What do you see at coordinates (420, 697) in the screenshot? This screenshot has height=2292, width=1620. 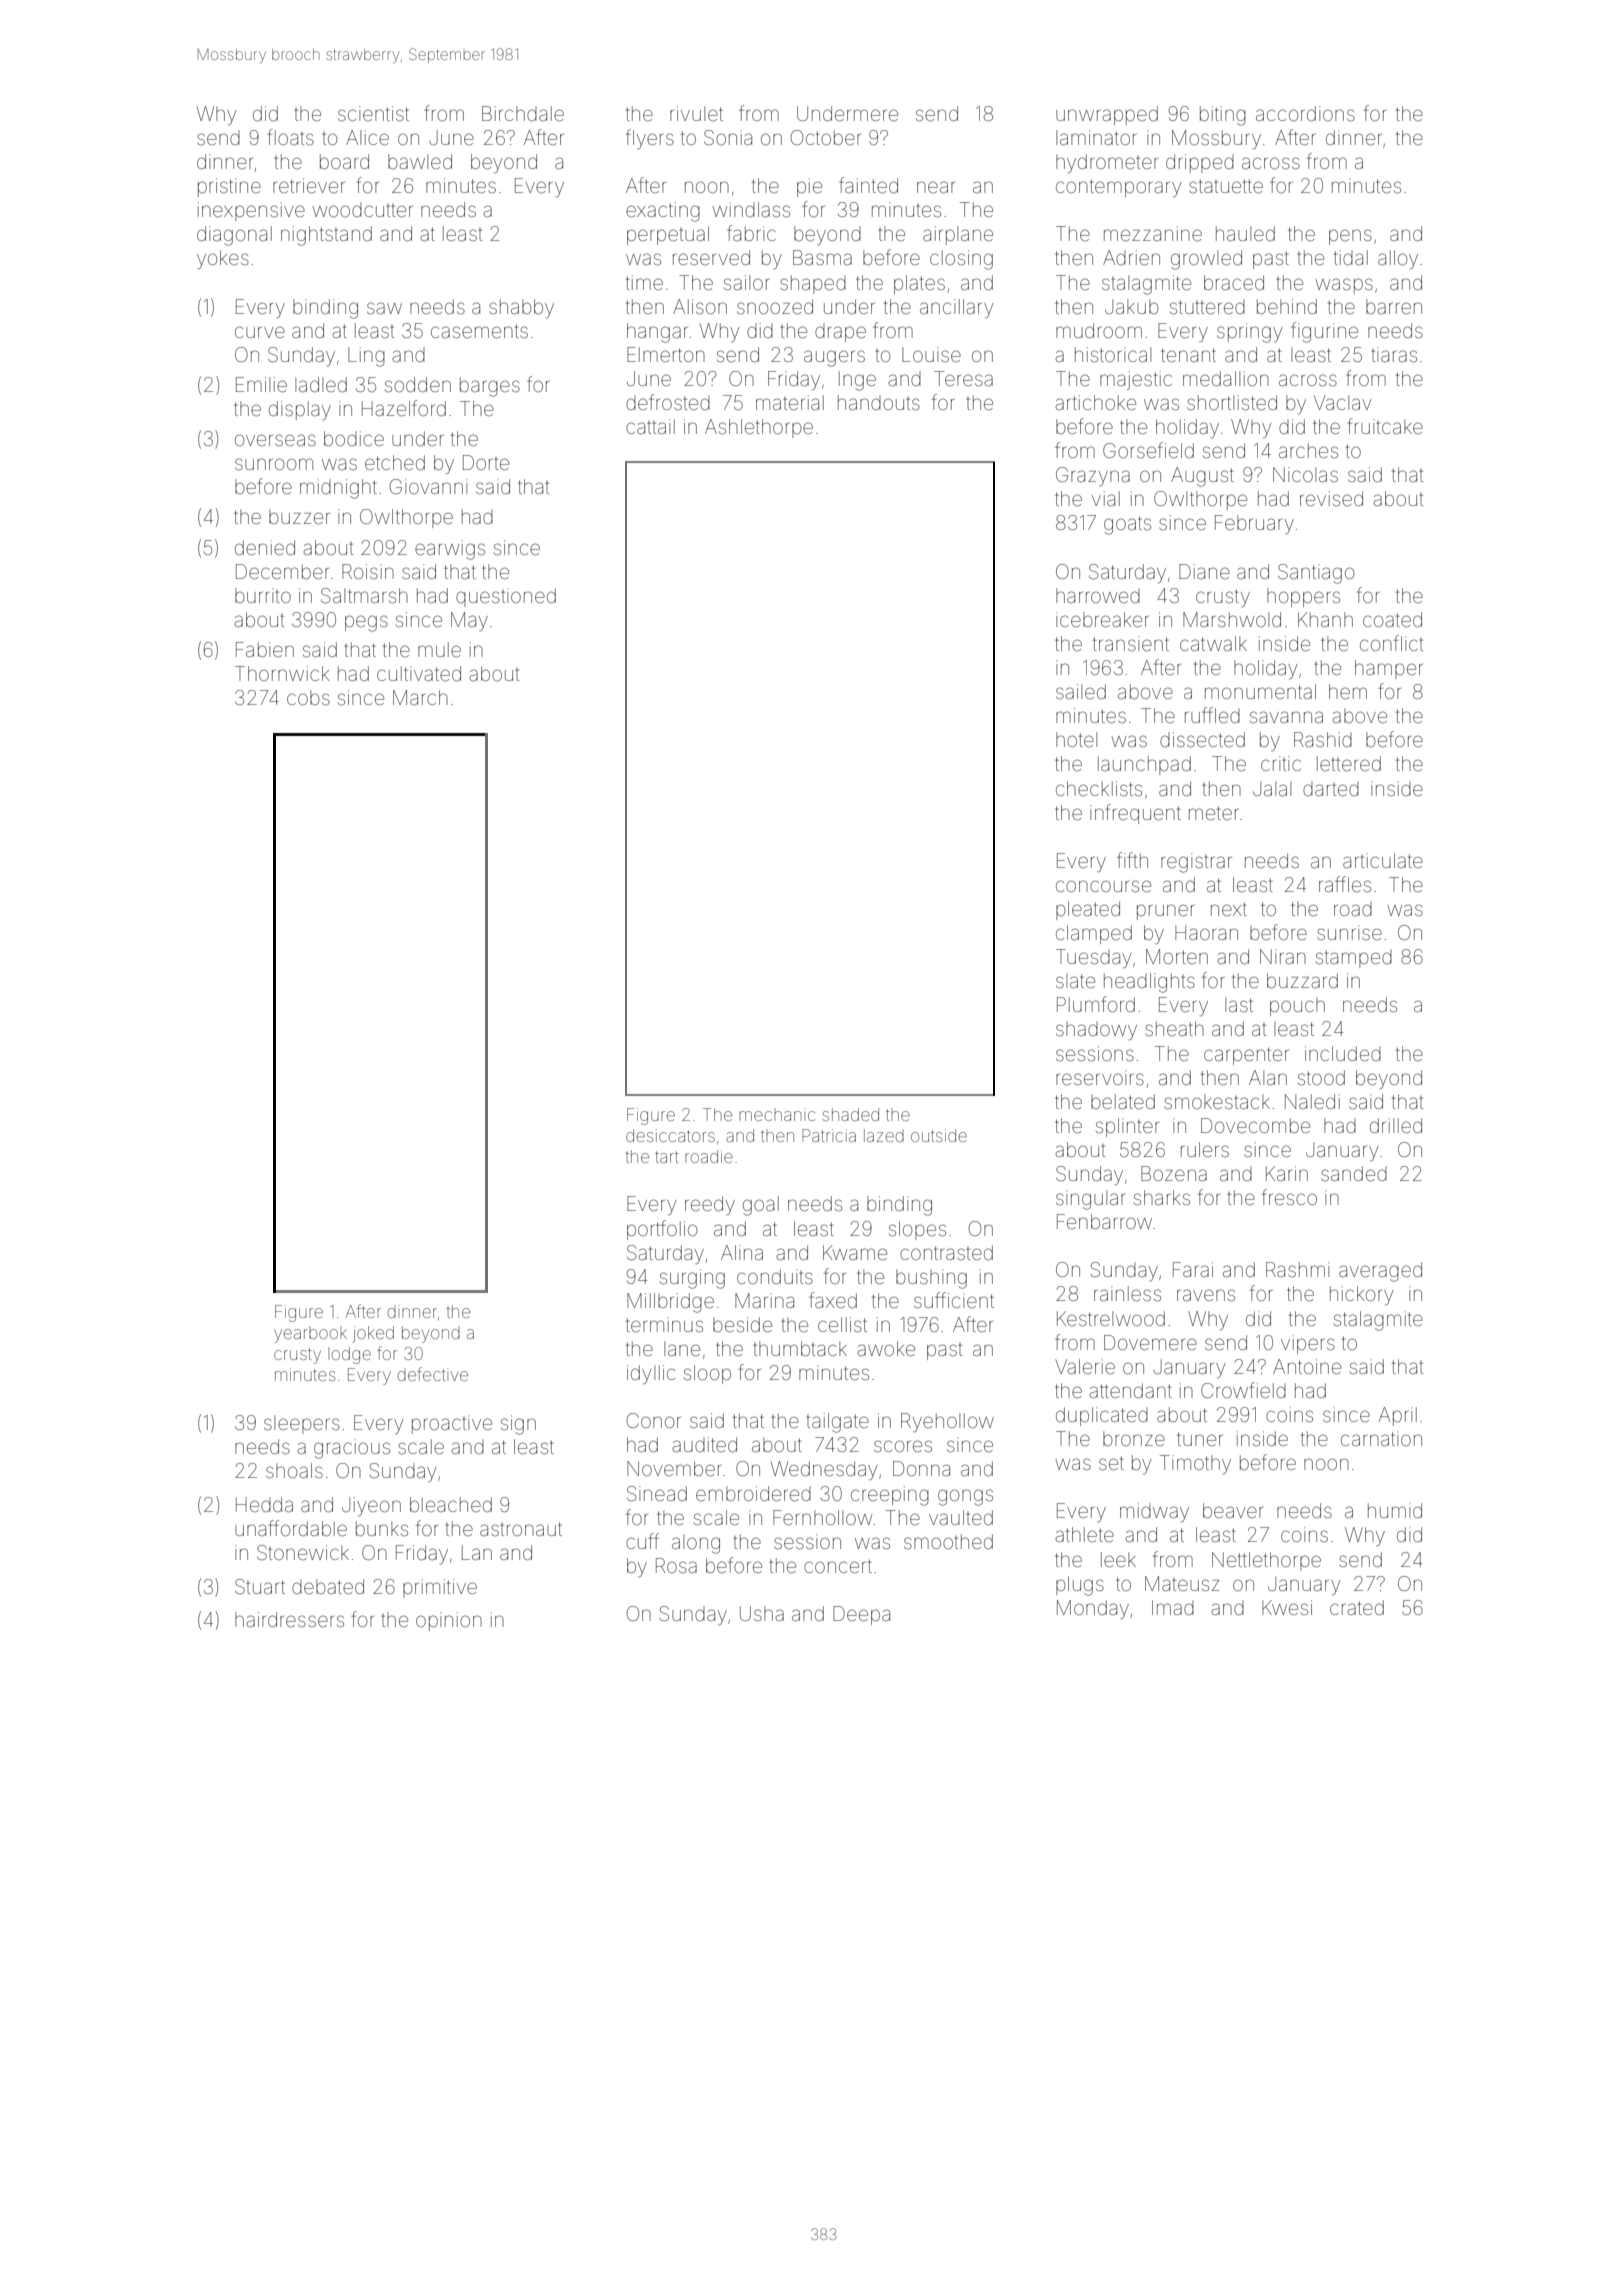 I see `March` at bounding box center [420, 697].
